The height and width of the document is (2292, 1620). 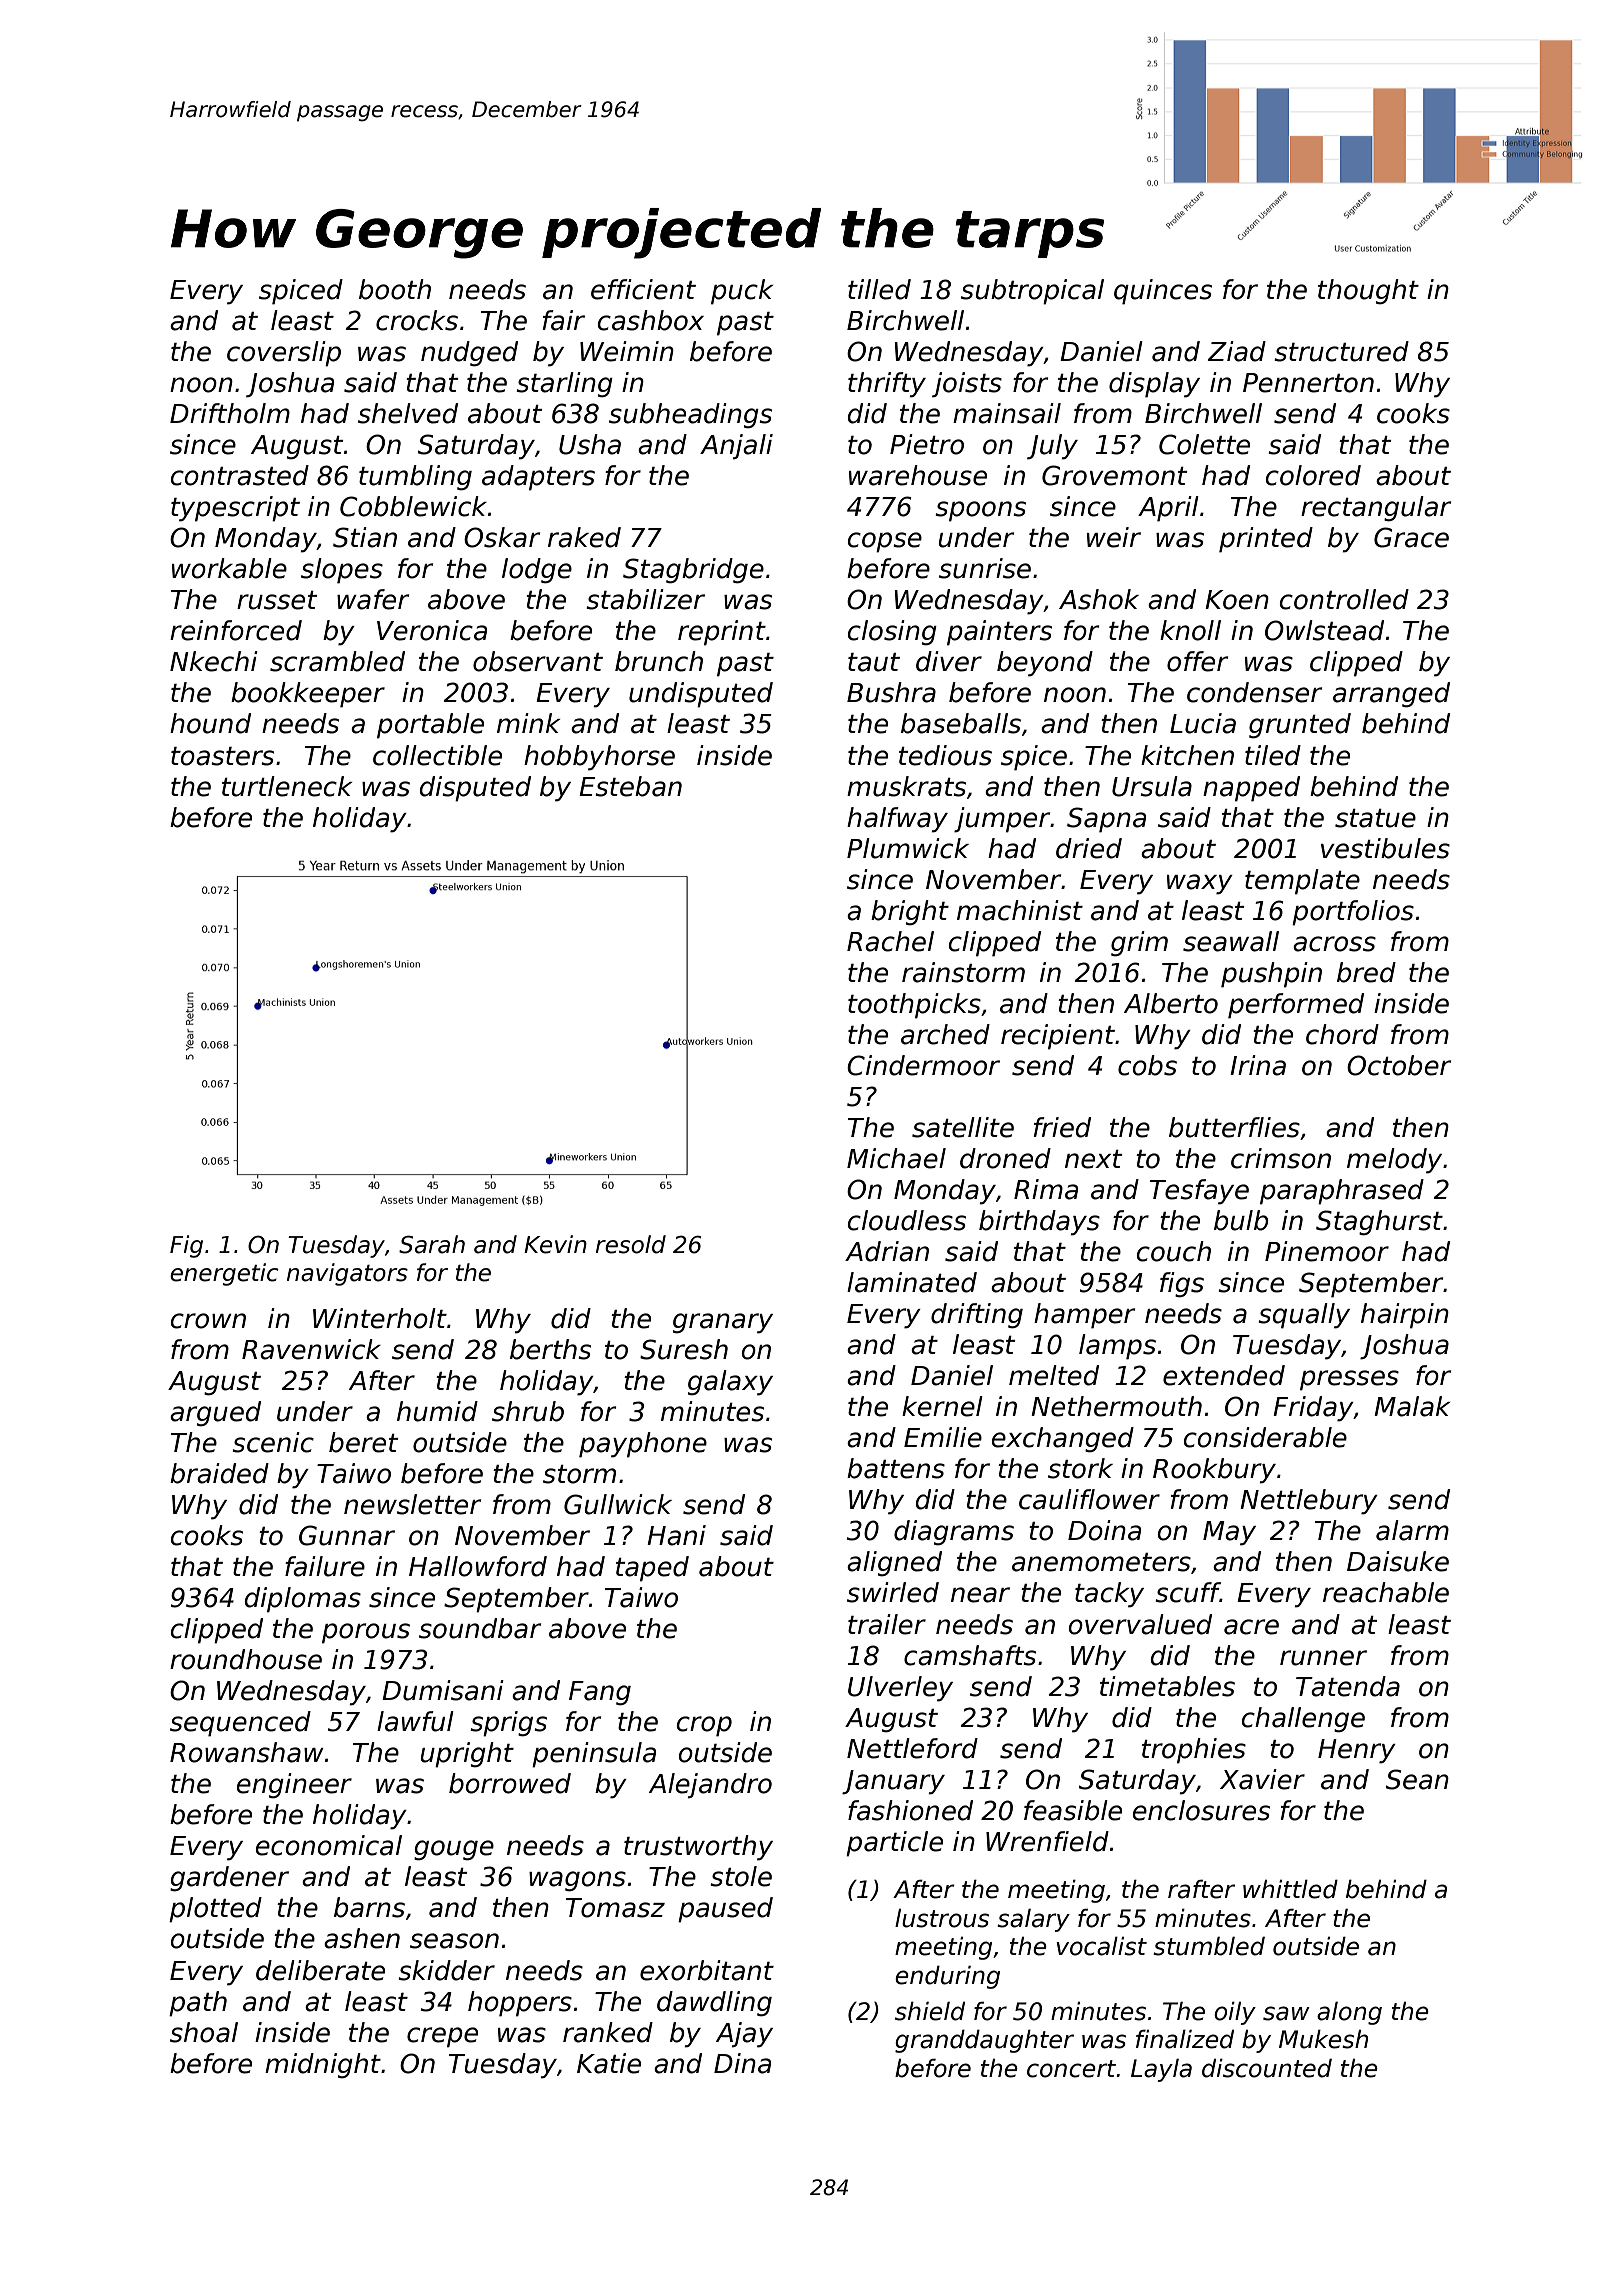 I want to click on reinforced, so click(x=236, y=630).
